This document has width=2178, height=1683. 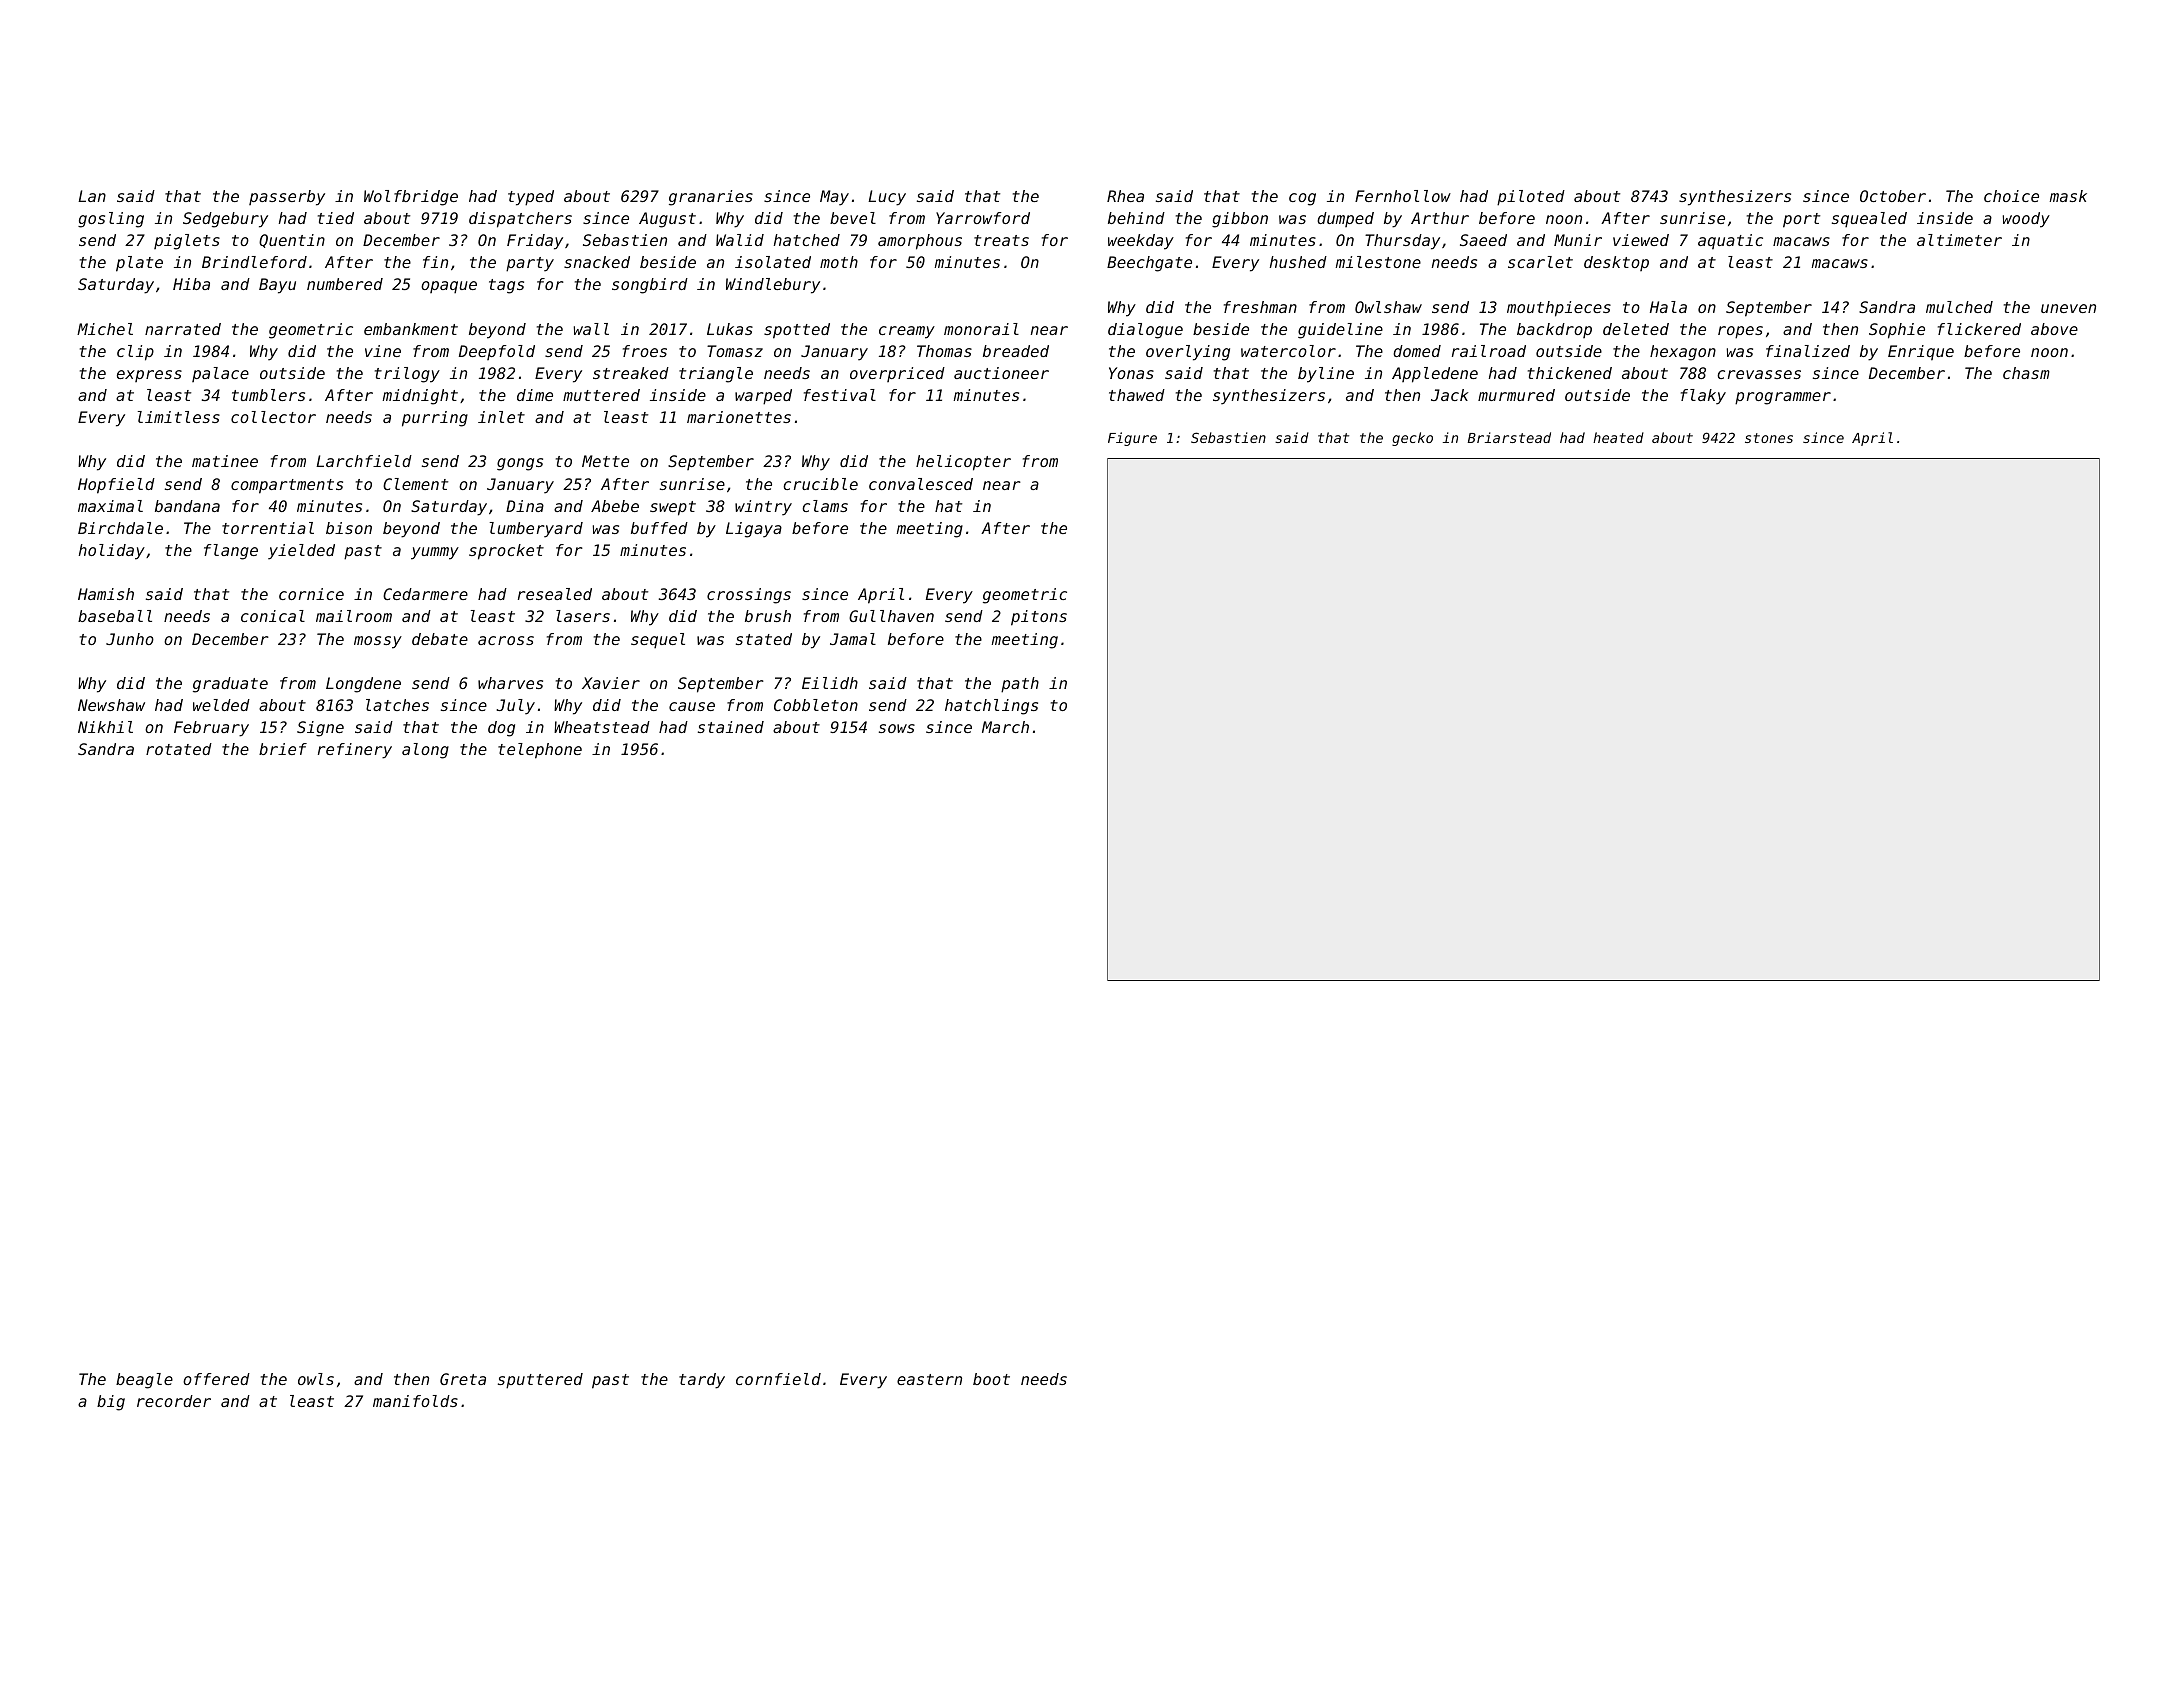 What do you see at coordinates (991, 707) in the document?
I see `hatchlings` at bounding box center [991, 707].
